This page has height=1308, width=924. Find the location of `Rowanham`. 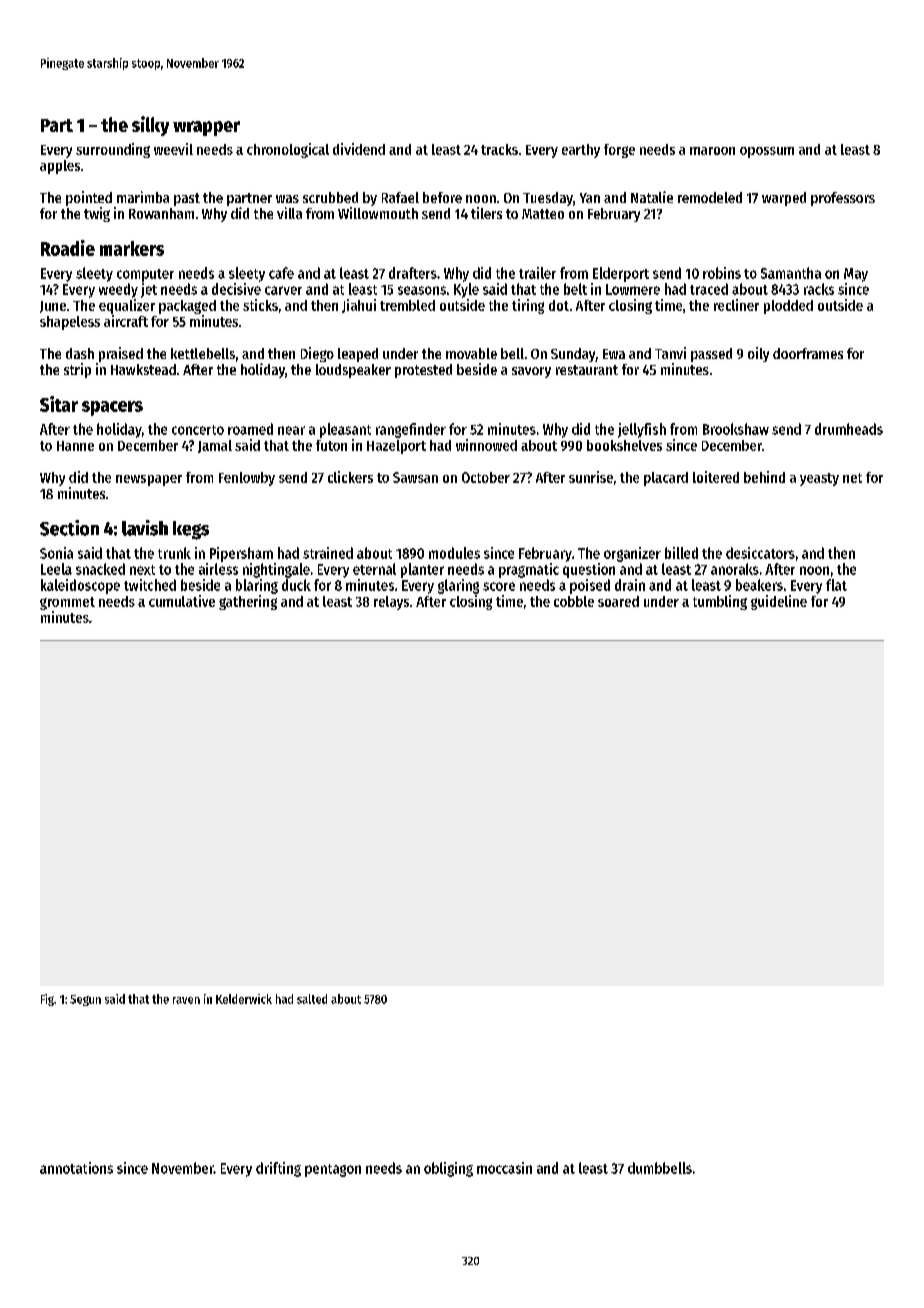

Rowanham is located at coordinates (161, 213).
